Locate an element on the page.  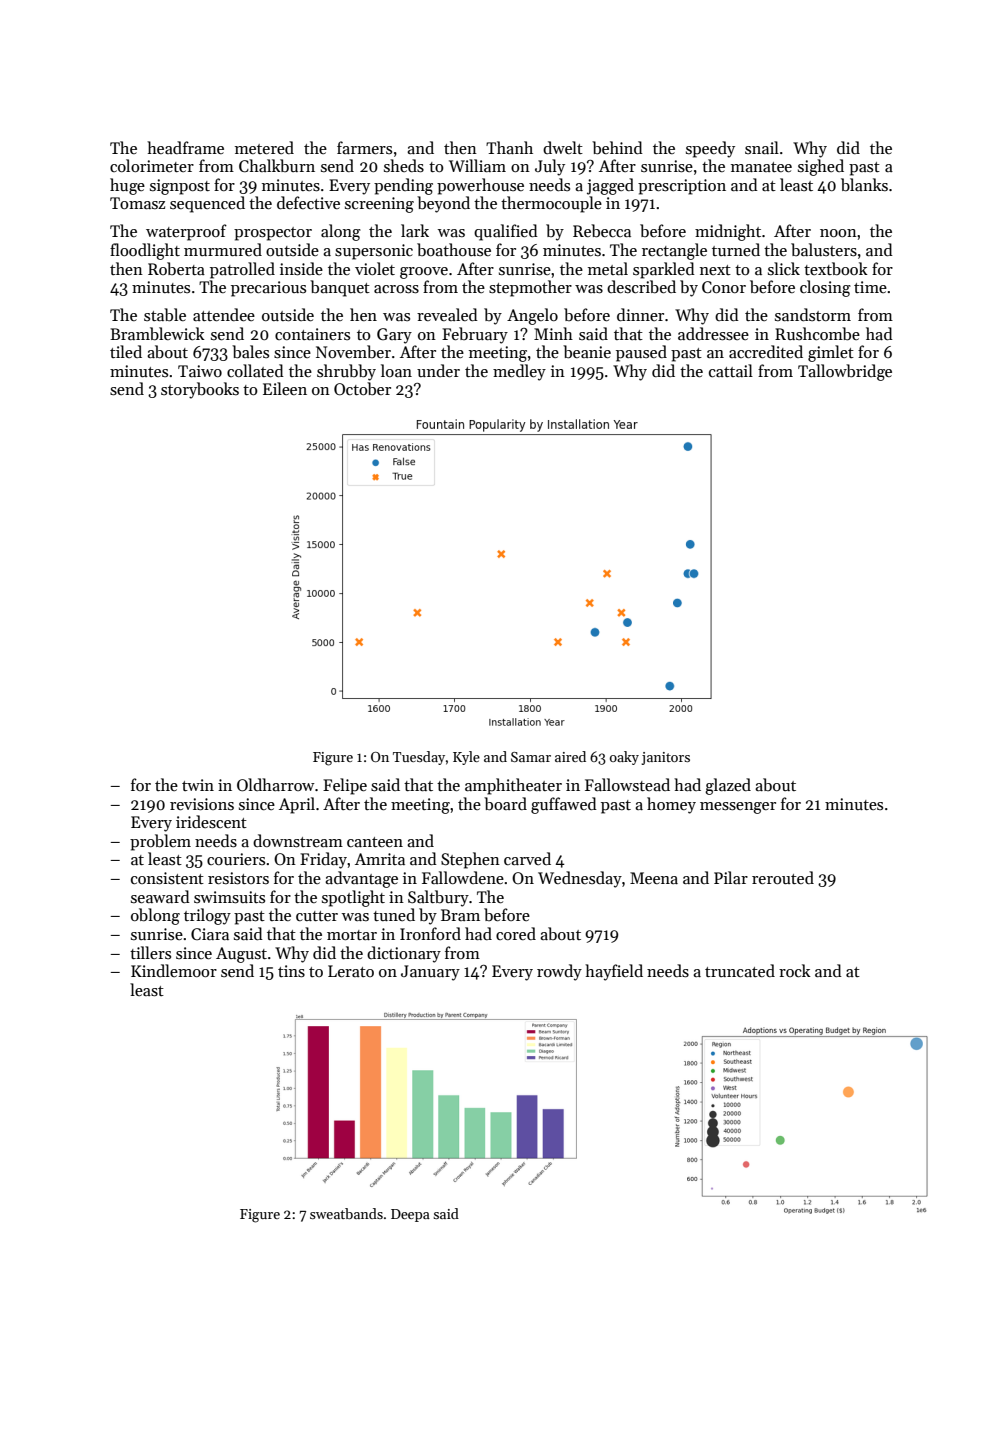
medley is located at coordinates (519, 372).
